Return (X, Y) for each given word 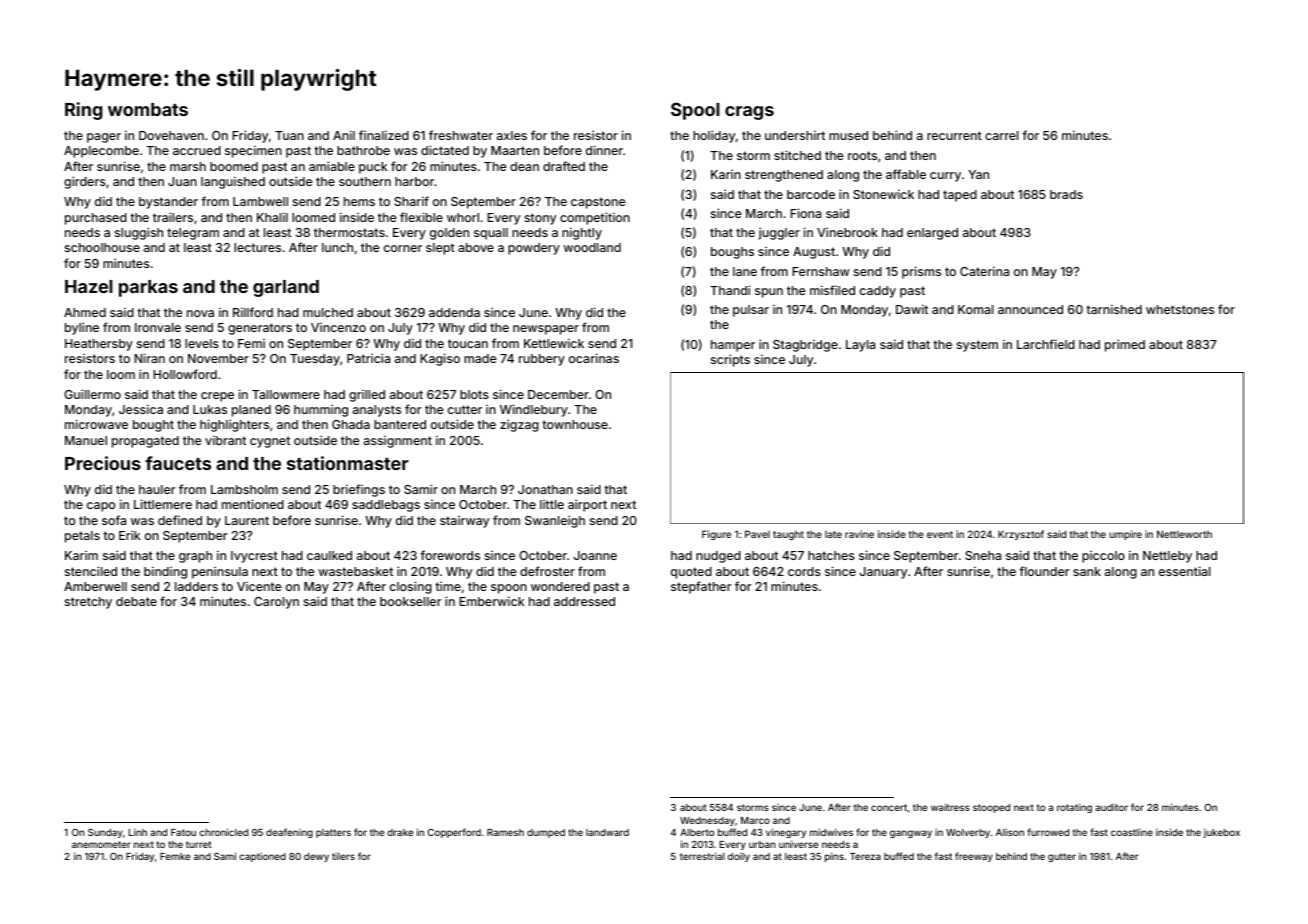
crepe (217, 397)
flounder (1044, 571)
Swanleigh (555, 522)
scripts (730, 360)
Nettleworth (1184, 534)
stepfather (701, 587)
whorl (463, 217)
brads (1066, 194)
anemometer (101, 844)
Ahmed (85, 312)
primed (1125, 345)
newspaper (546, 330)
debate (136, 601)
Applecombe (101, 152)
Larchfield (1046, 344)
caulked (329, 555)
